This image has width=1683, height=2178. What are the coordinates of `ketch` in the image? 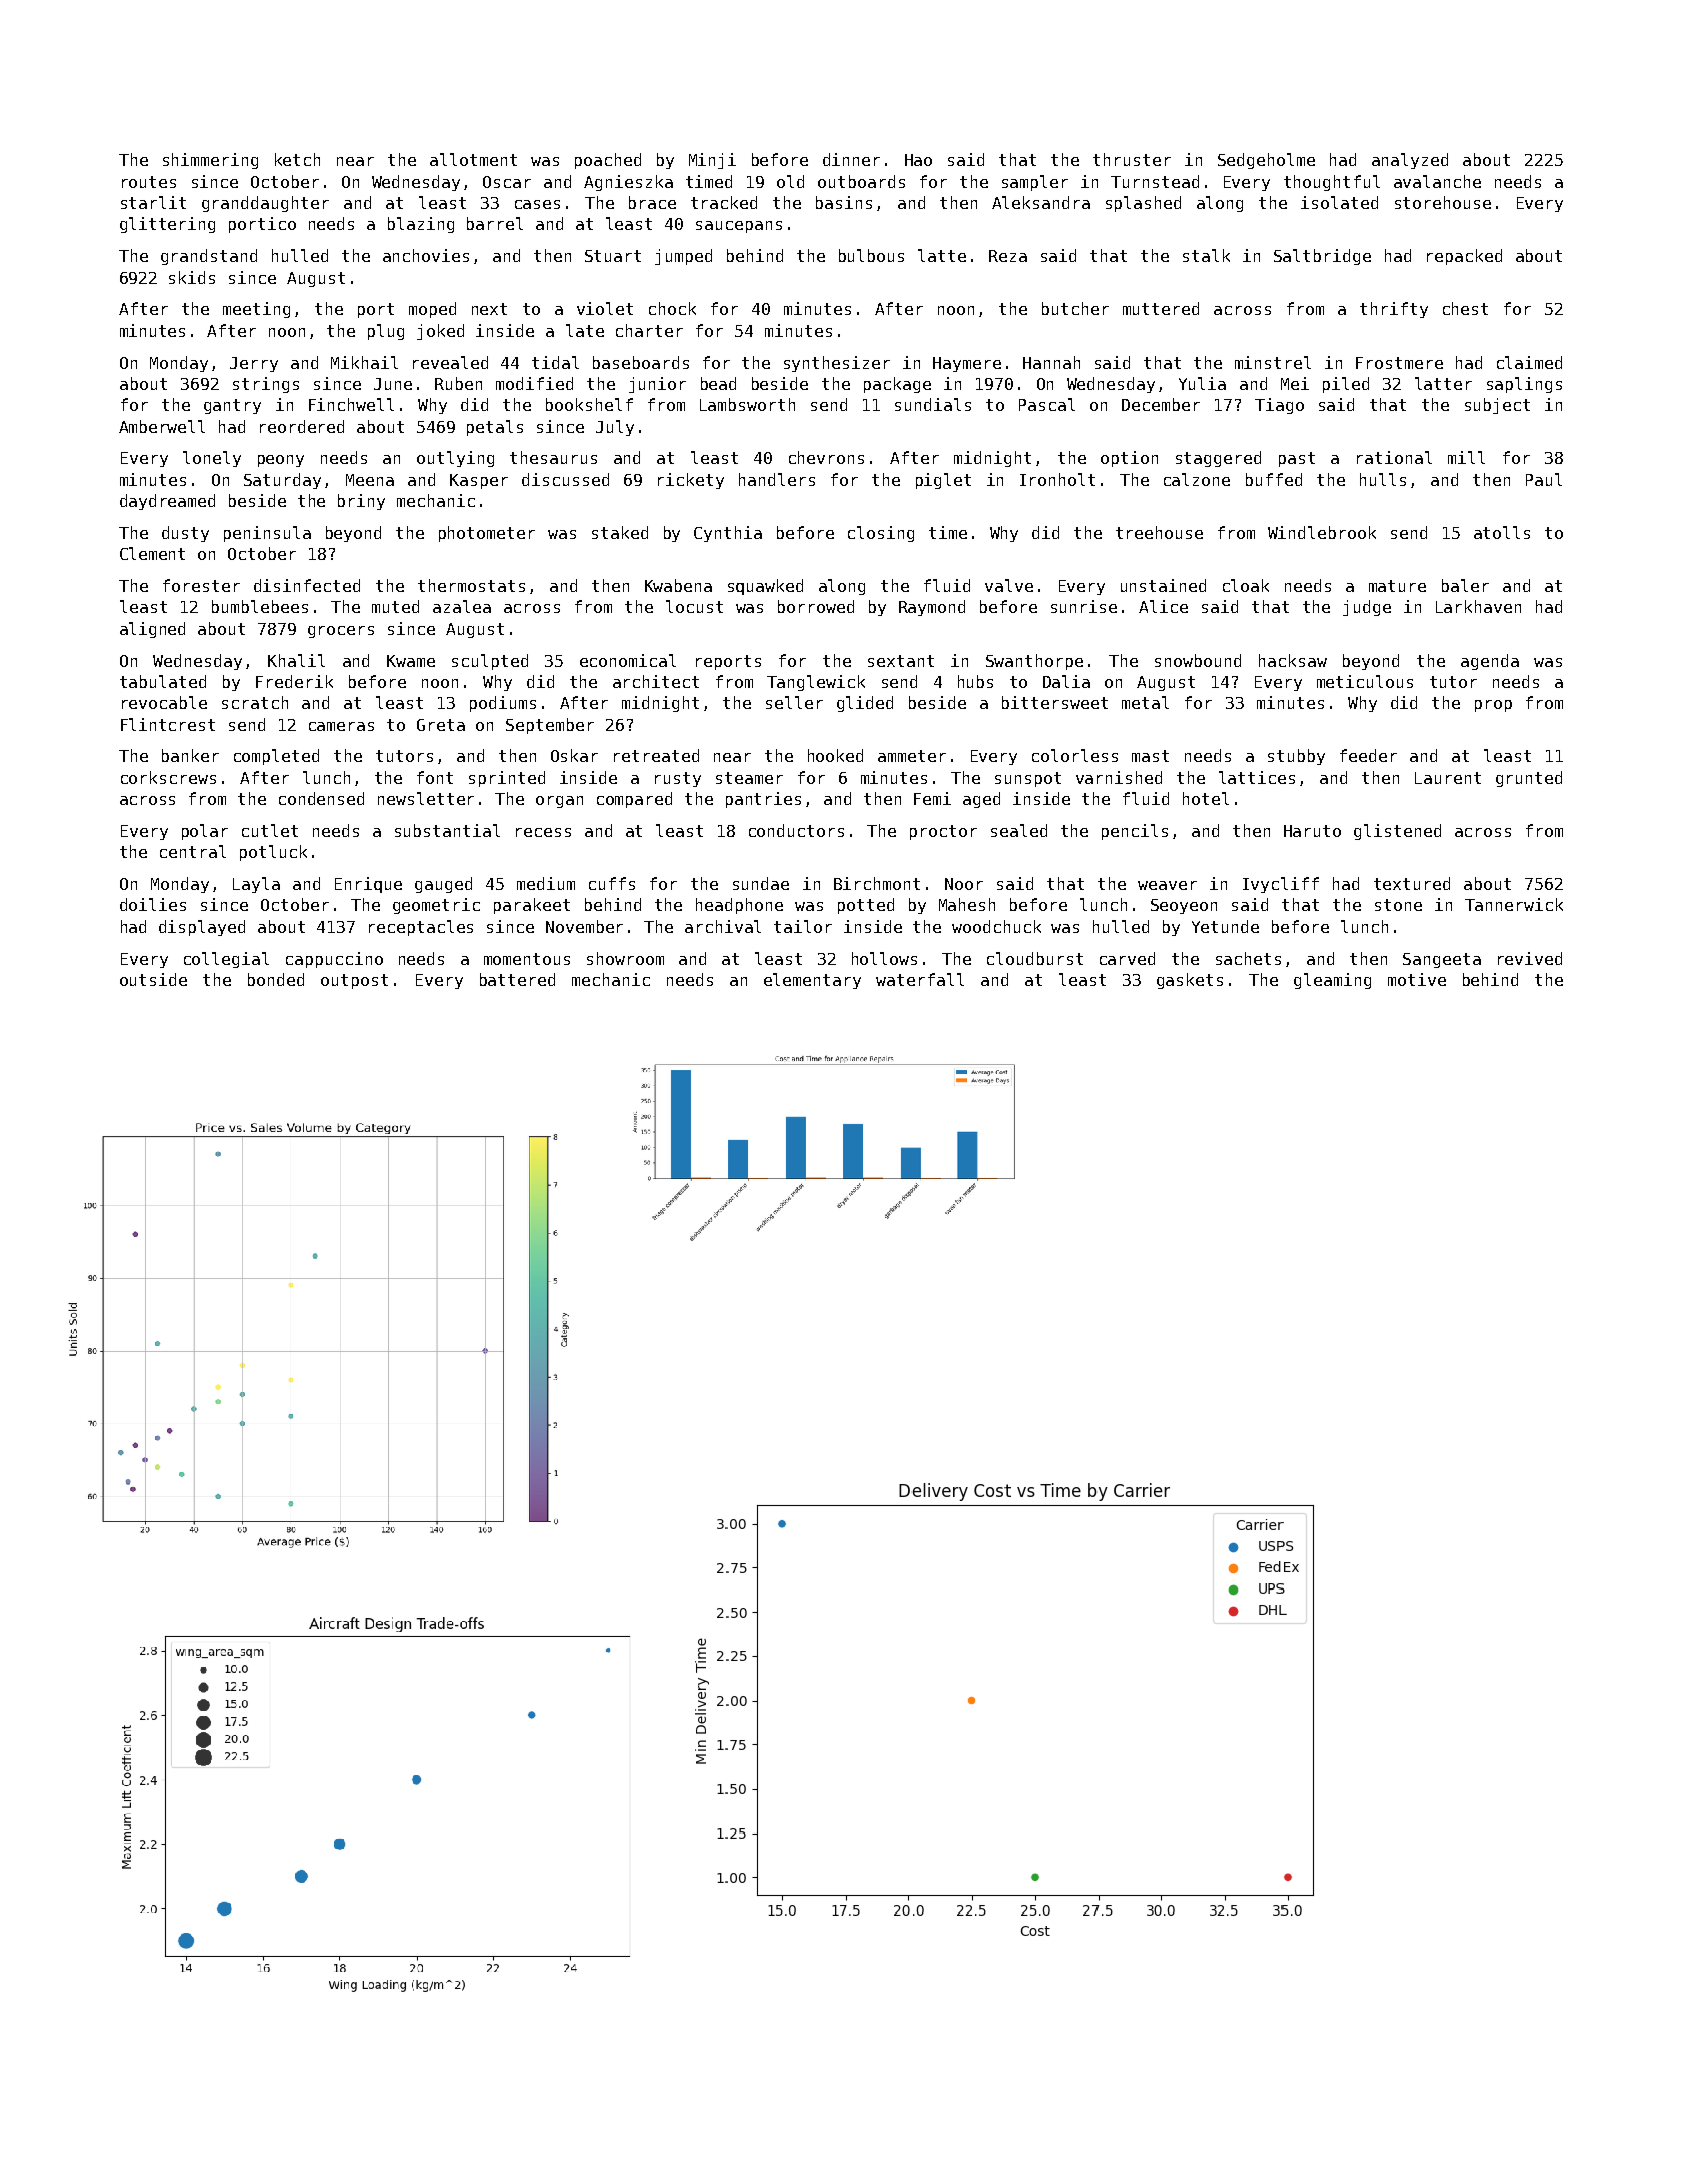 It's located at (297, 159).
